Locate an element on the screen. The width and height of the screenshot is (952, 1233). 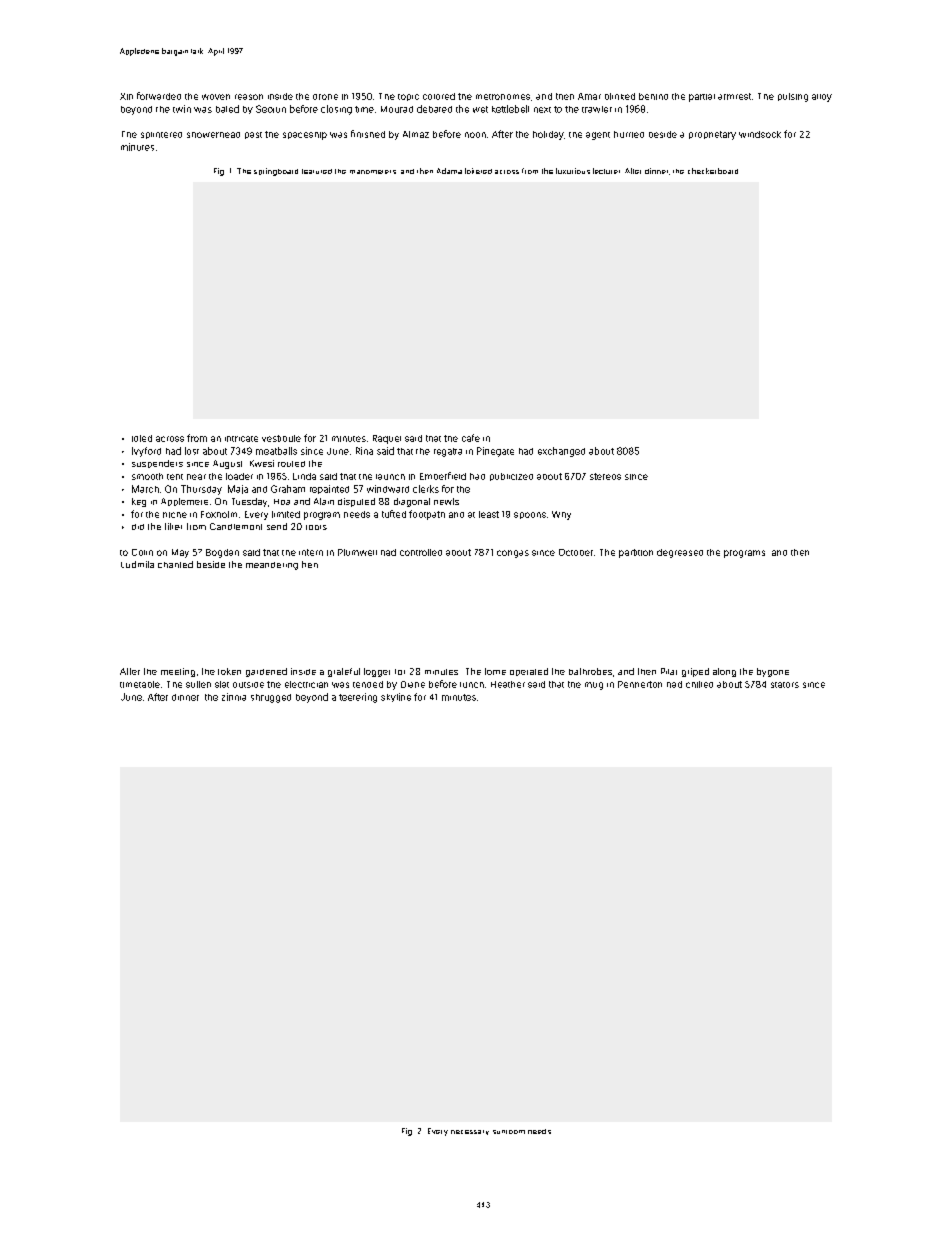
springboard is located at coordinates (276, 172).
